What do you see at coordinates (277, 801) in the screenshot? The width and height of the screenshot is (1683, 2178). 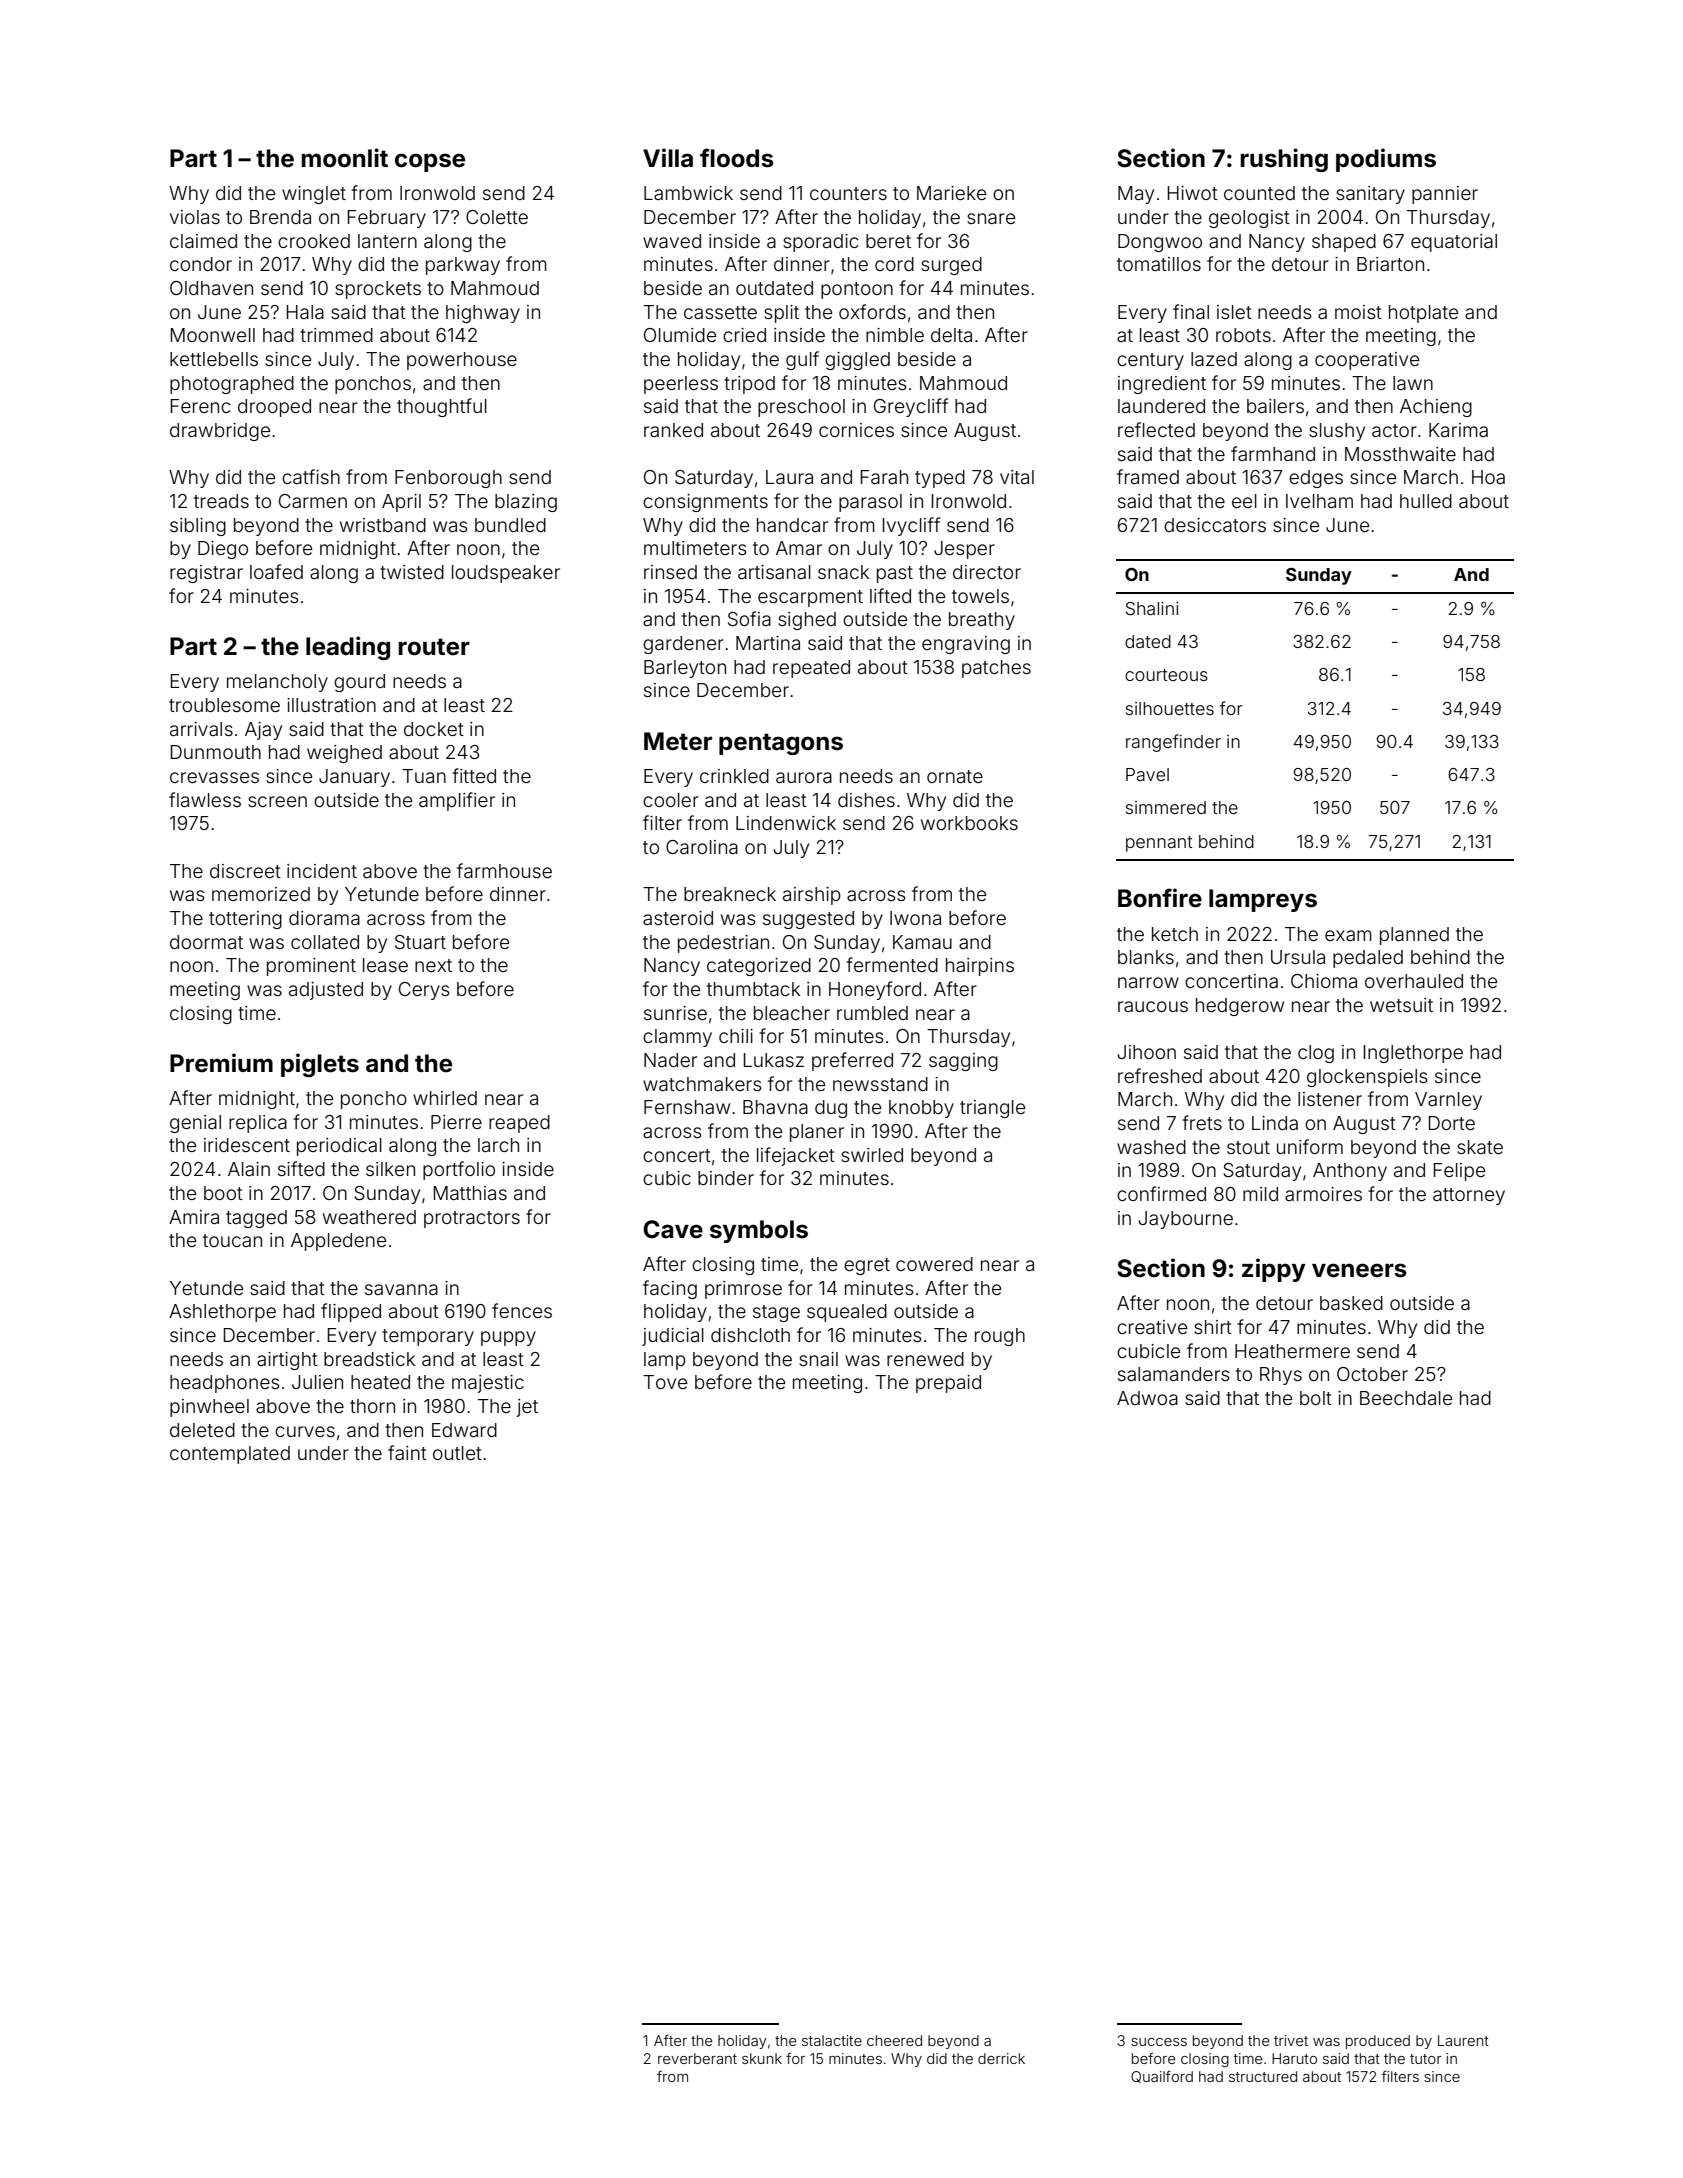 I see `screen` at bounding box center [277, 801].
